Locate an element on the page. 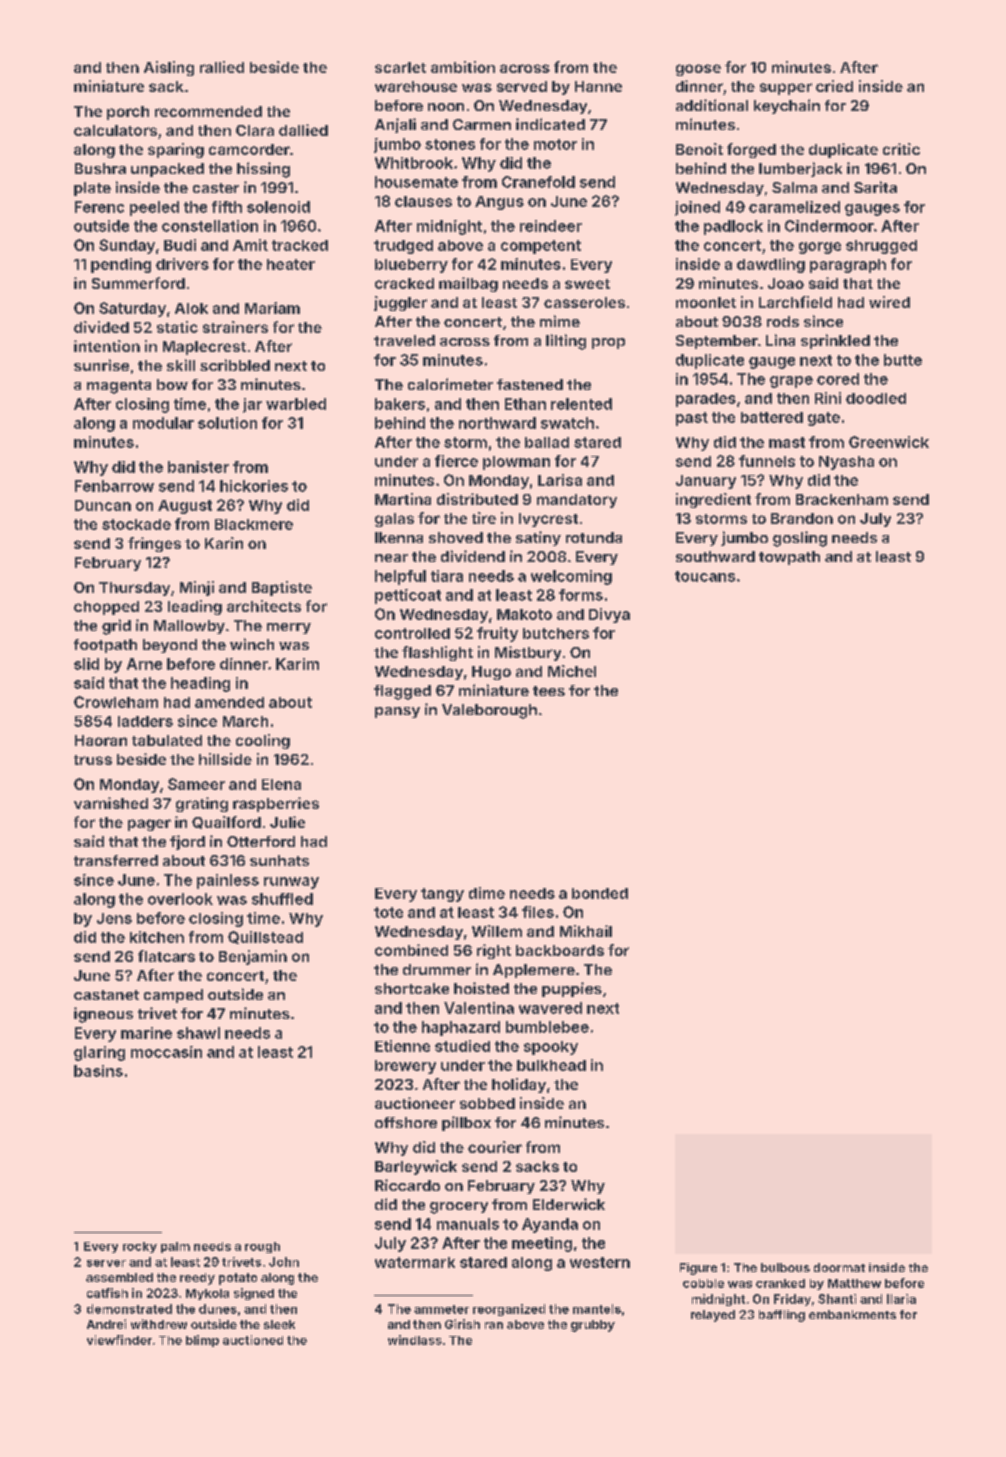 The width and height of the page is (1006, 1457). watermark is located at coordinates (415, 1262).
